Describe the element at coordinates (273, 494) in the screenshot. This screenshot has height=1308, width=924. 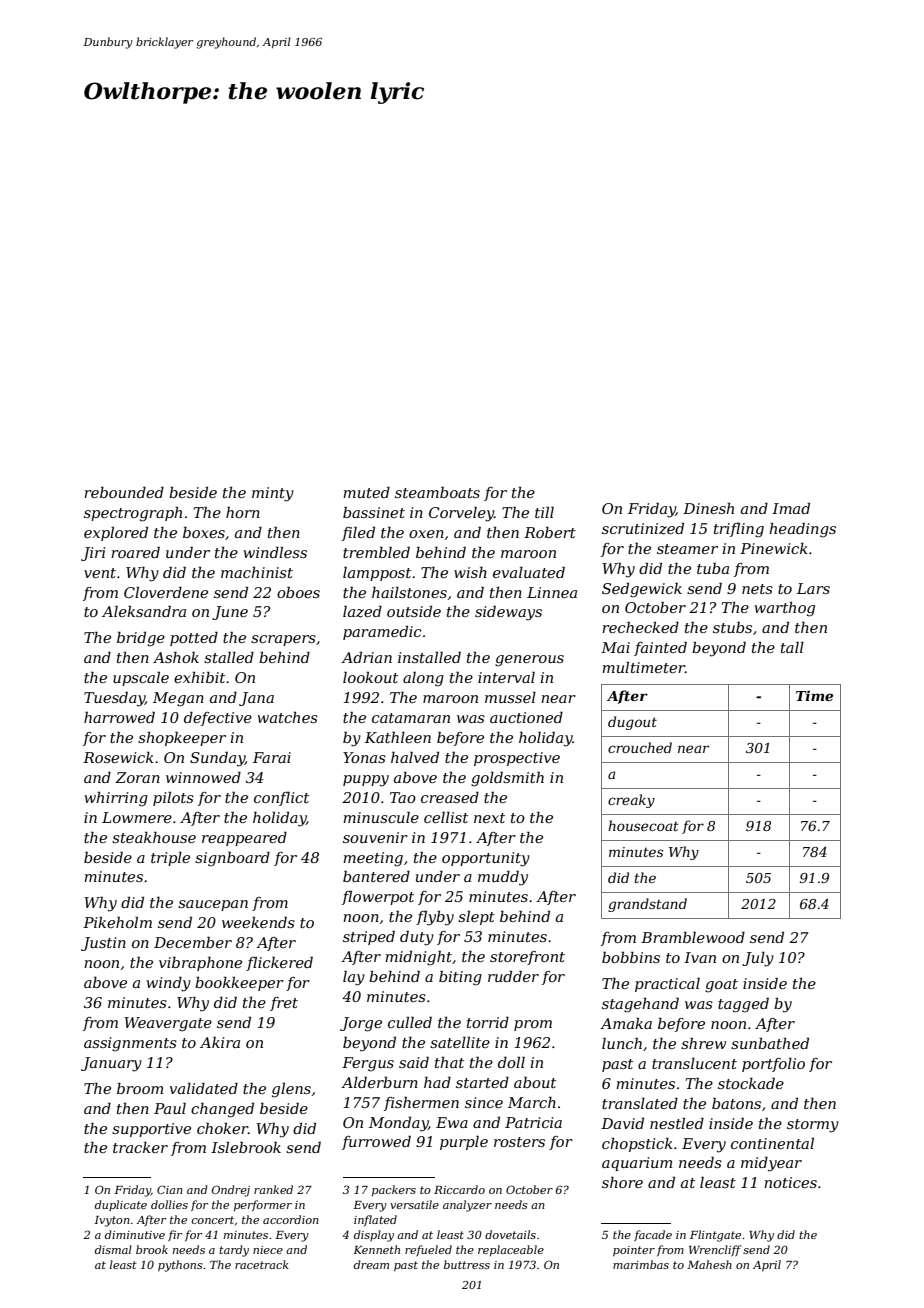
I see `minty` at that location.
